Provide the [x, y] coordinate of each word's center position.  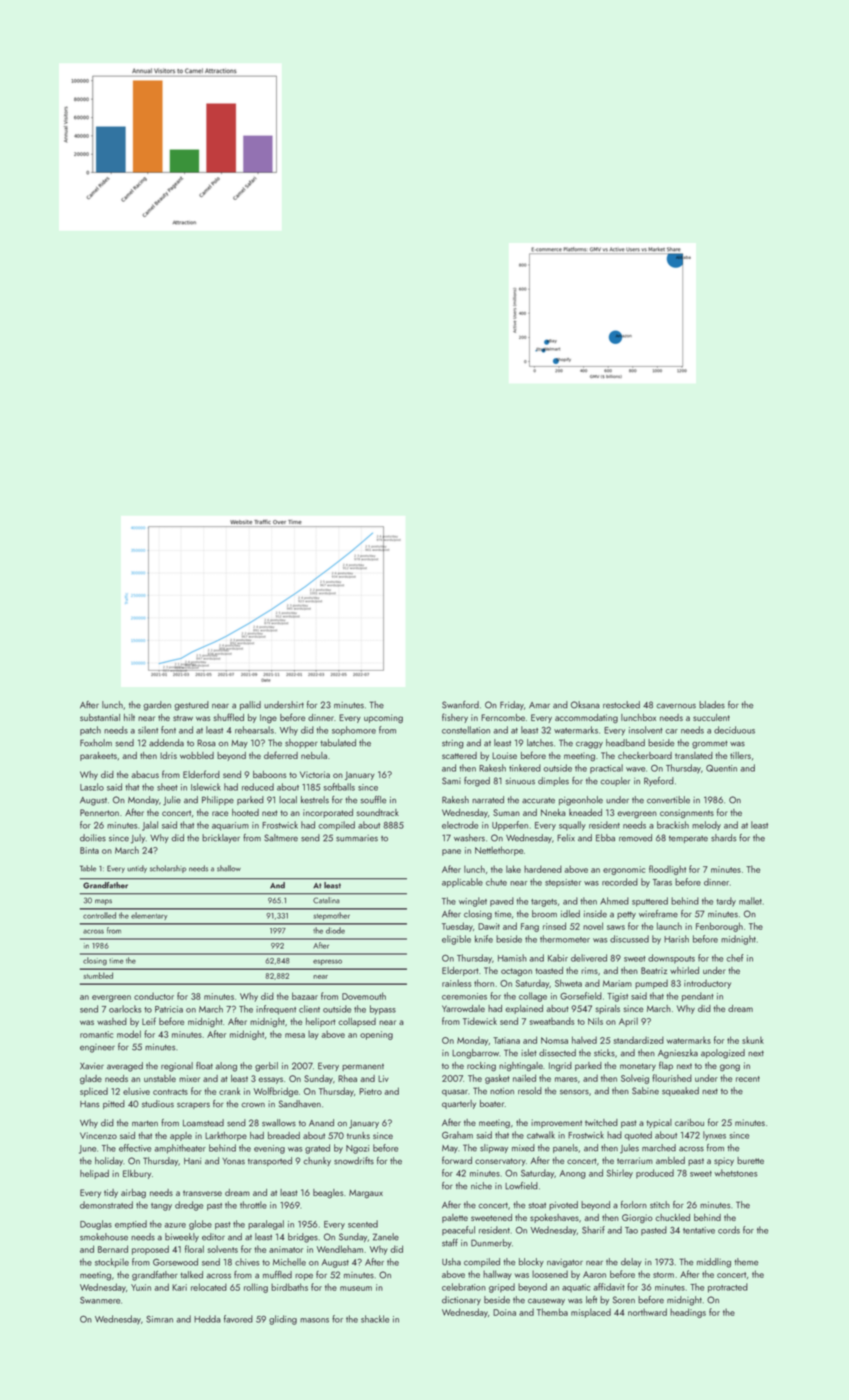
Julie [172, 801]
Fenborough [719, 927]
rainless [457, 983]
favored [238, 1319]
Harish [676, 939]
